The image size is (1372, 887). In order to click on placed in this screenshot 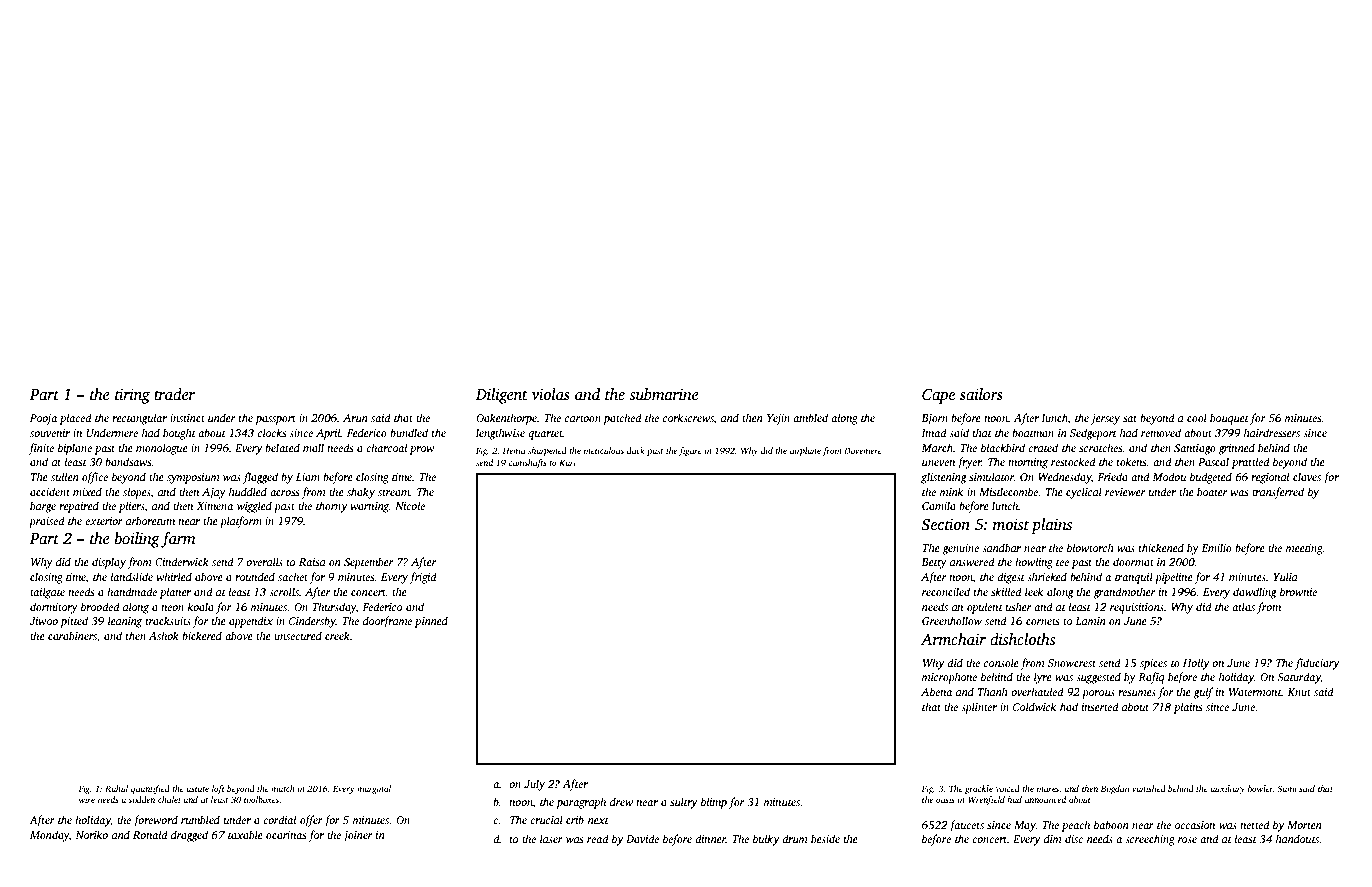, I will do `click(76, 419)`.
